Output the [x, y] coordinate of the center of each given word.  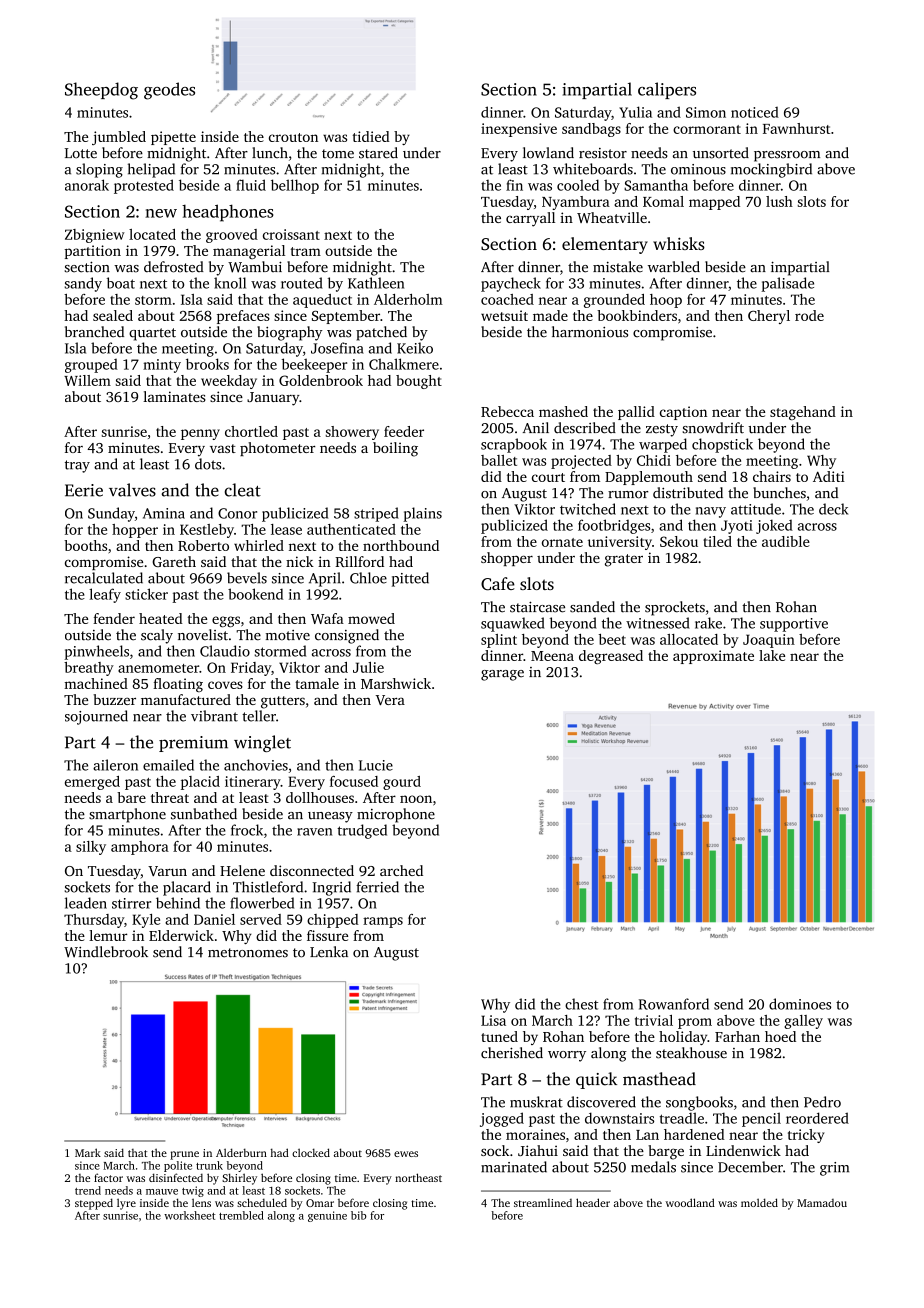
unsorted [721, 153]
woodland [690, 1202]
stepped [94, 1204]
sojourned [96, 717]
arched [401, 870]
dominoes [800, 1004]
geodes [169, 91]
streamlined [543, 1203]
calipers [667, 90]
